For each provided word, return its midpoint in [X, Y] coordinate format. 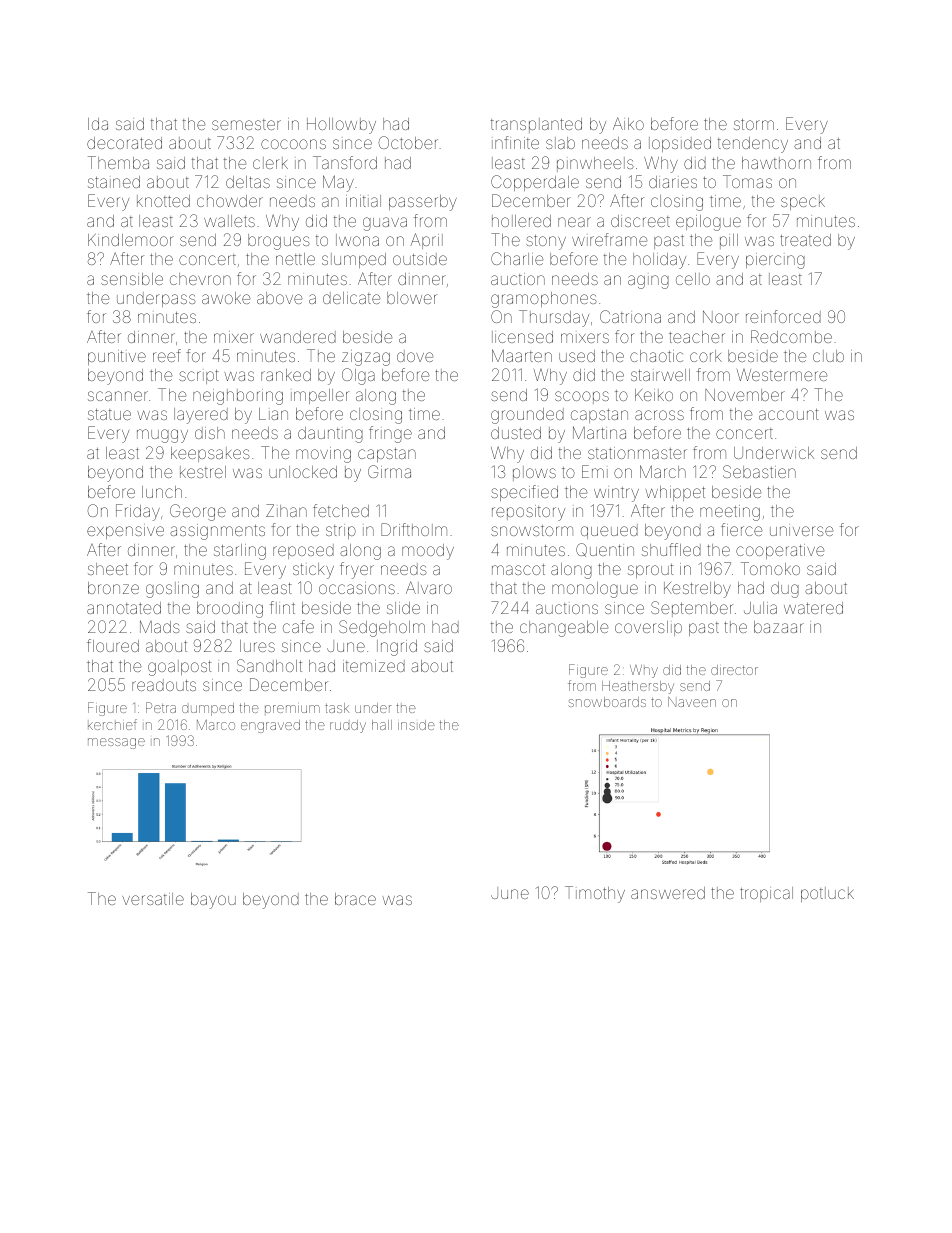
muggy [162, 436]
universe [801, 531]
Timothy [595, 894]
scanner [118, 396]
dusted [516, 433]
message [116, 743]
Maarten [522, 355]
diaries [673, 182]
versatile [153, 899]
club [828, 356]
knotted [163, 201]
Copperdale [535, 183]
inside [416, 725]
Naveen [692, 702]
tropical [766, 894]
